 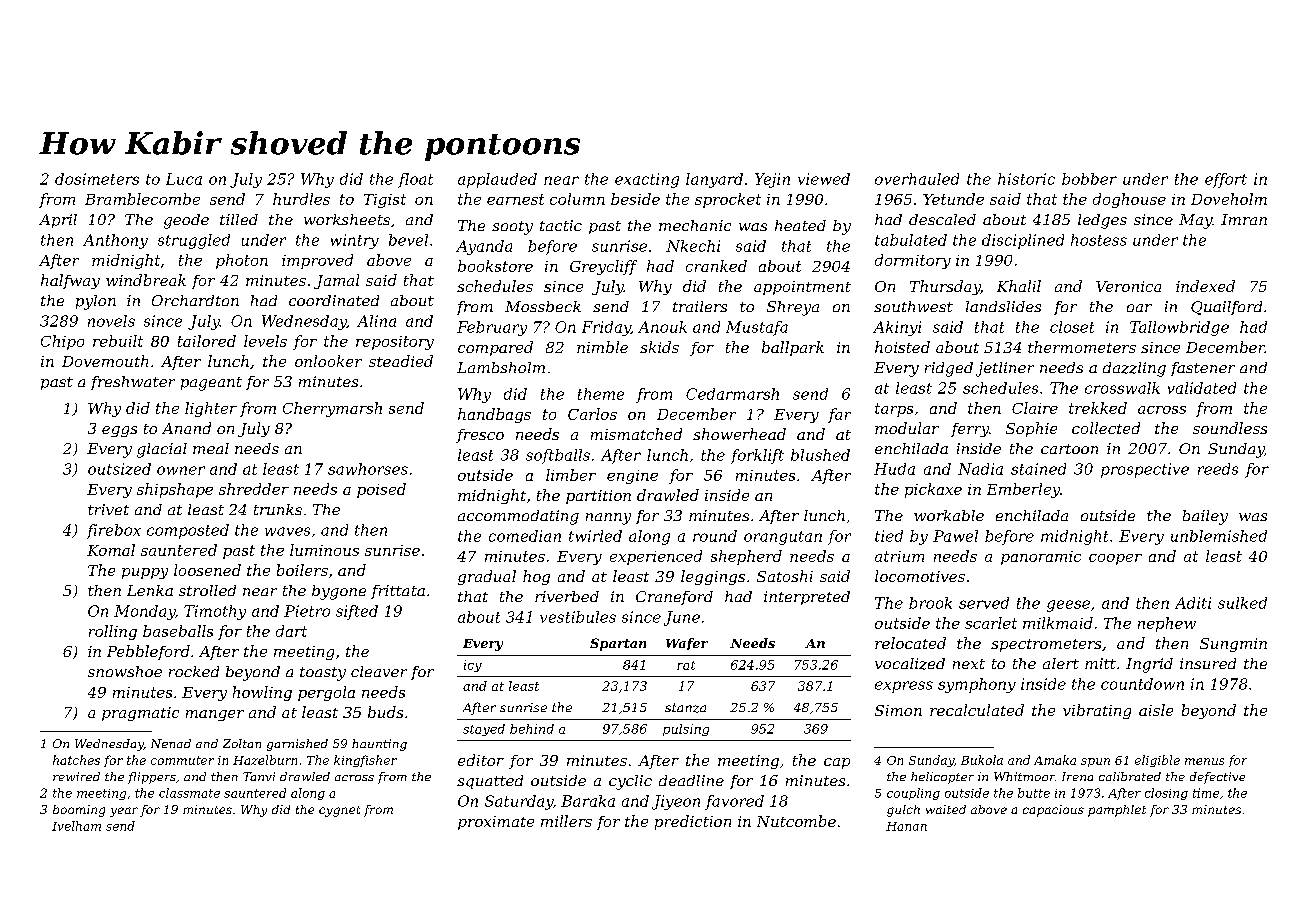 I want to click on bobber, so click(x=1089, y=179).
